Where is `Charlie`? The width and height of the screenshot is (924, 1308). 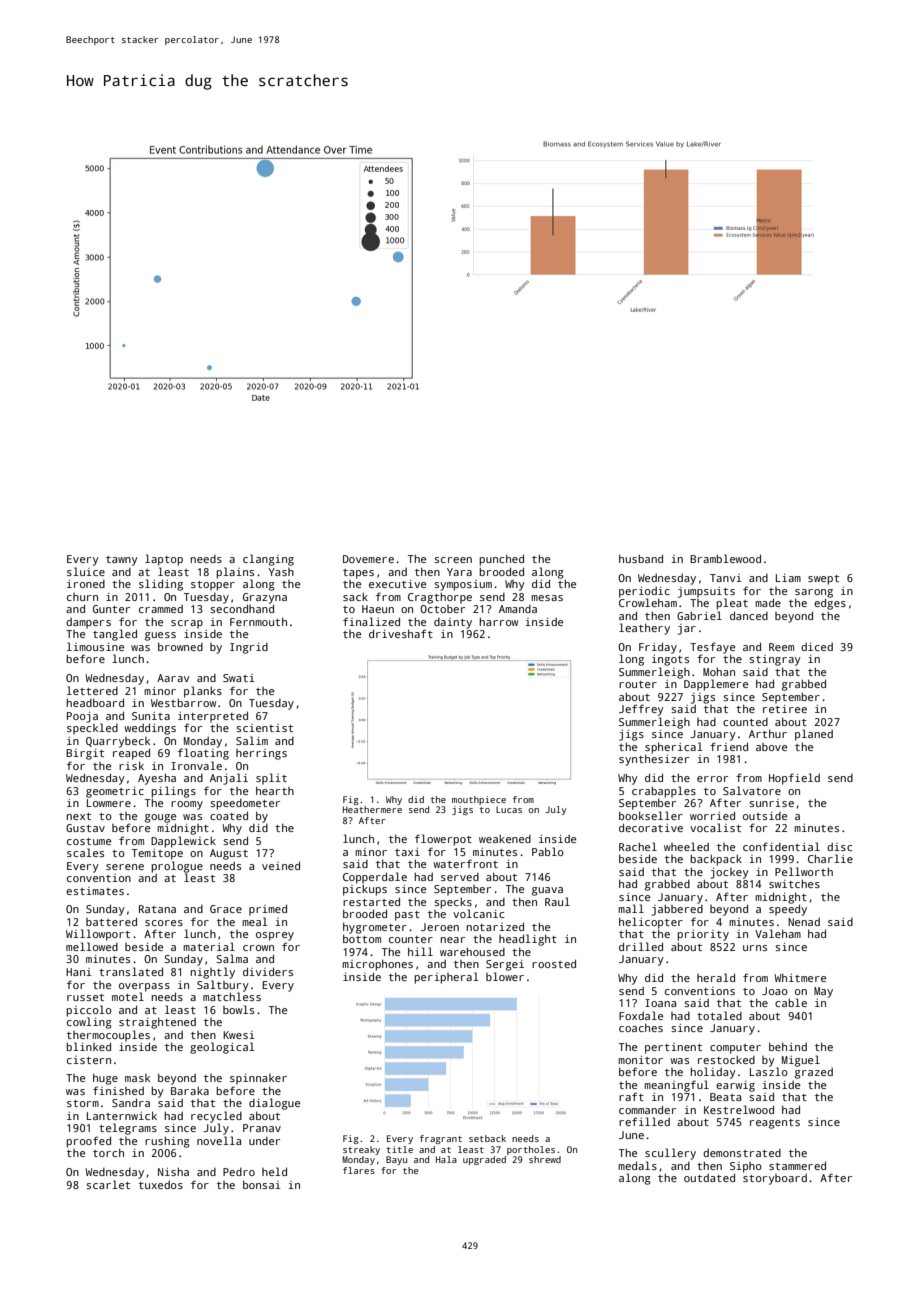
Charlie is located at coordinates (830, 858).
